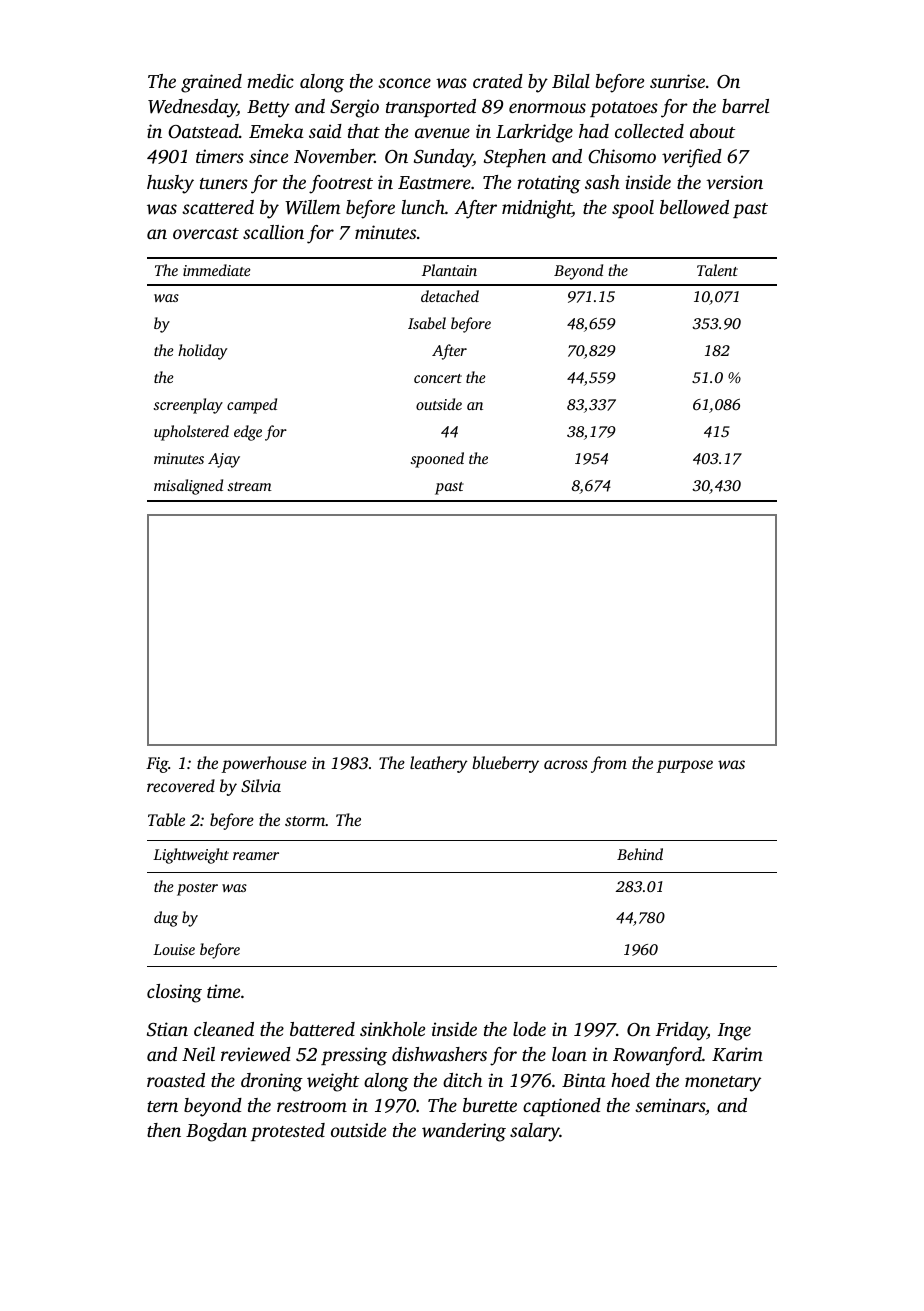 The height and width of the document is (1311, 924). Describe the element at coordinates (434, 182) in the document. I see `Eastmere` at that location.
